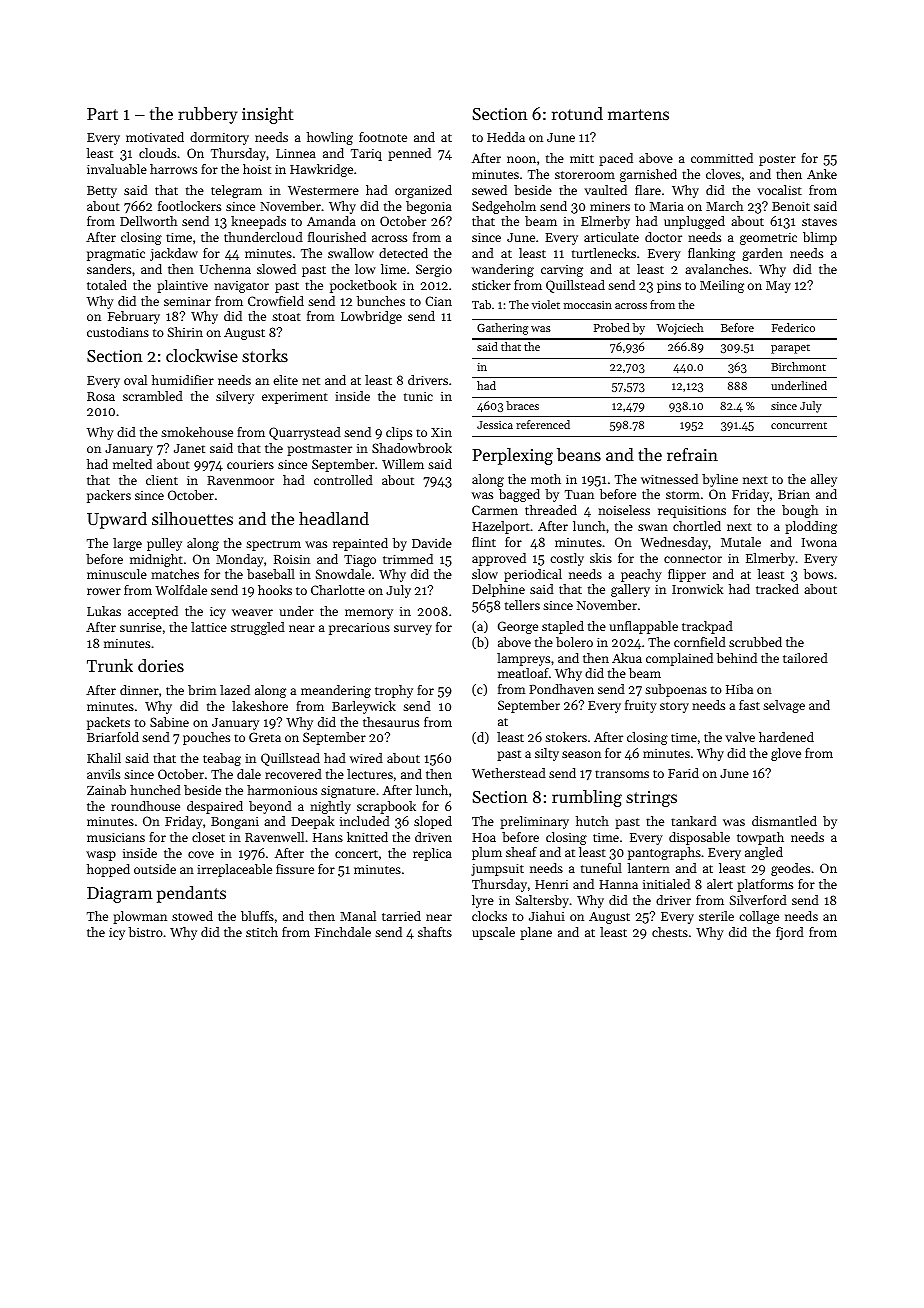  What do you see at coordinates (819, 222) in the screenshot?
I see `staves` at bounding box center [819, 222].
